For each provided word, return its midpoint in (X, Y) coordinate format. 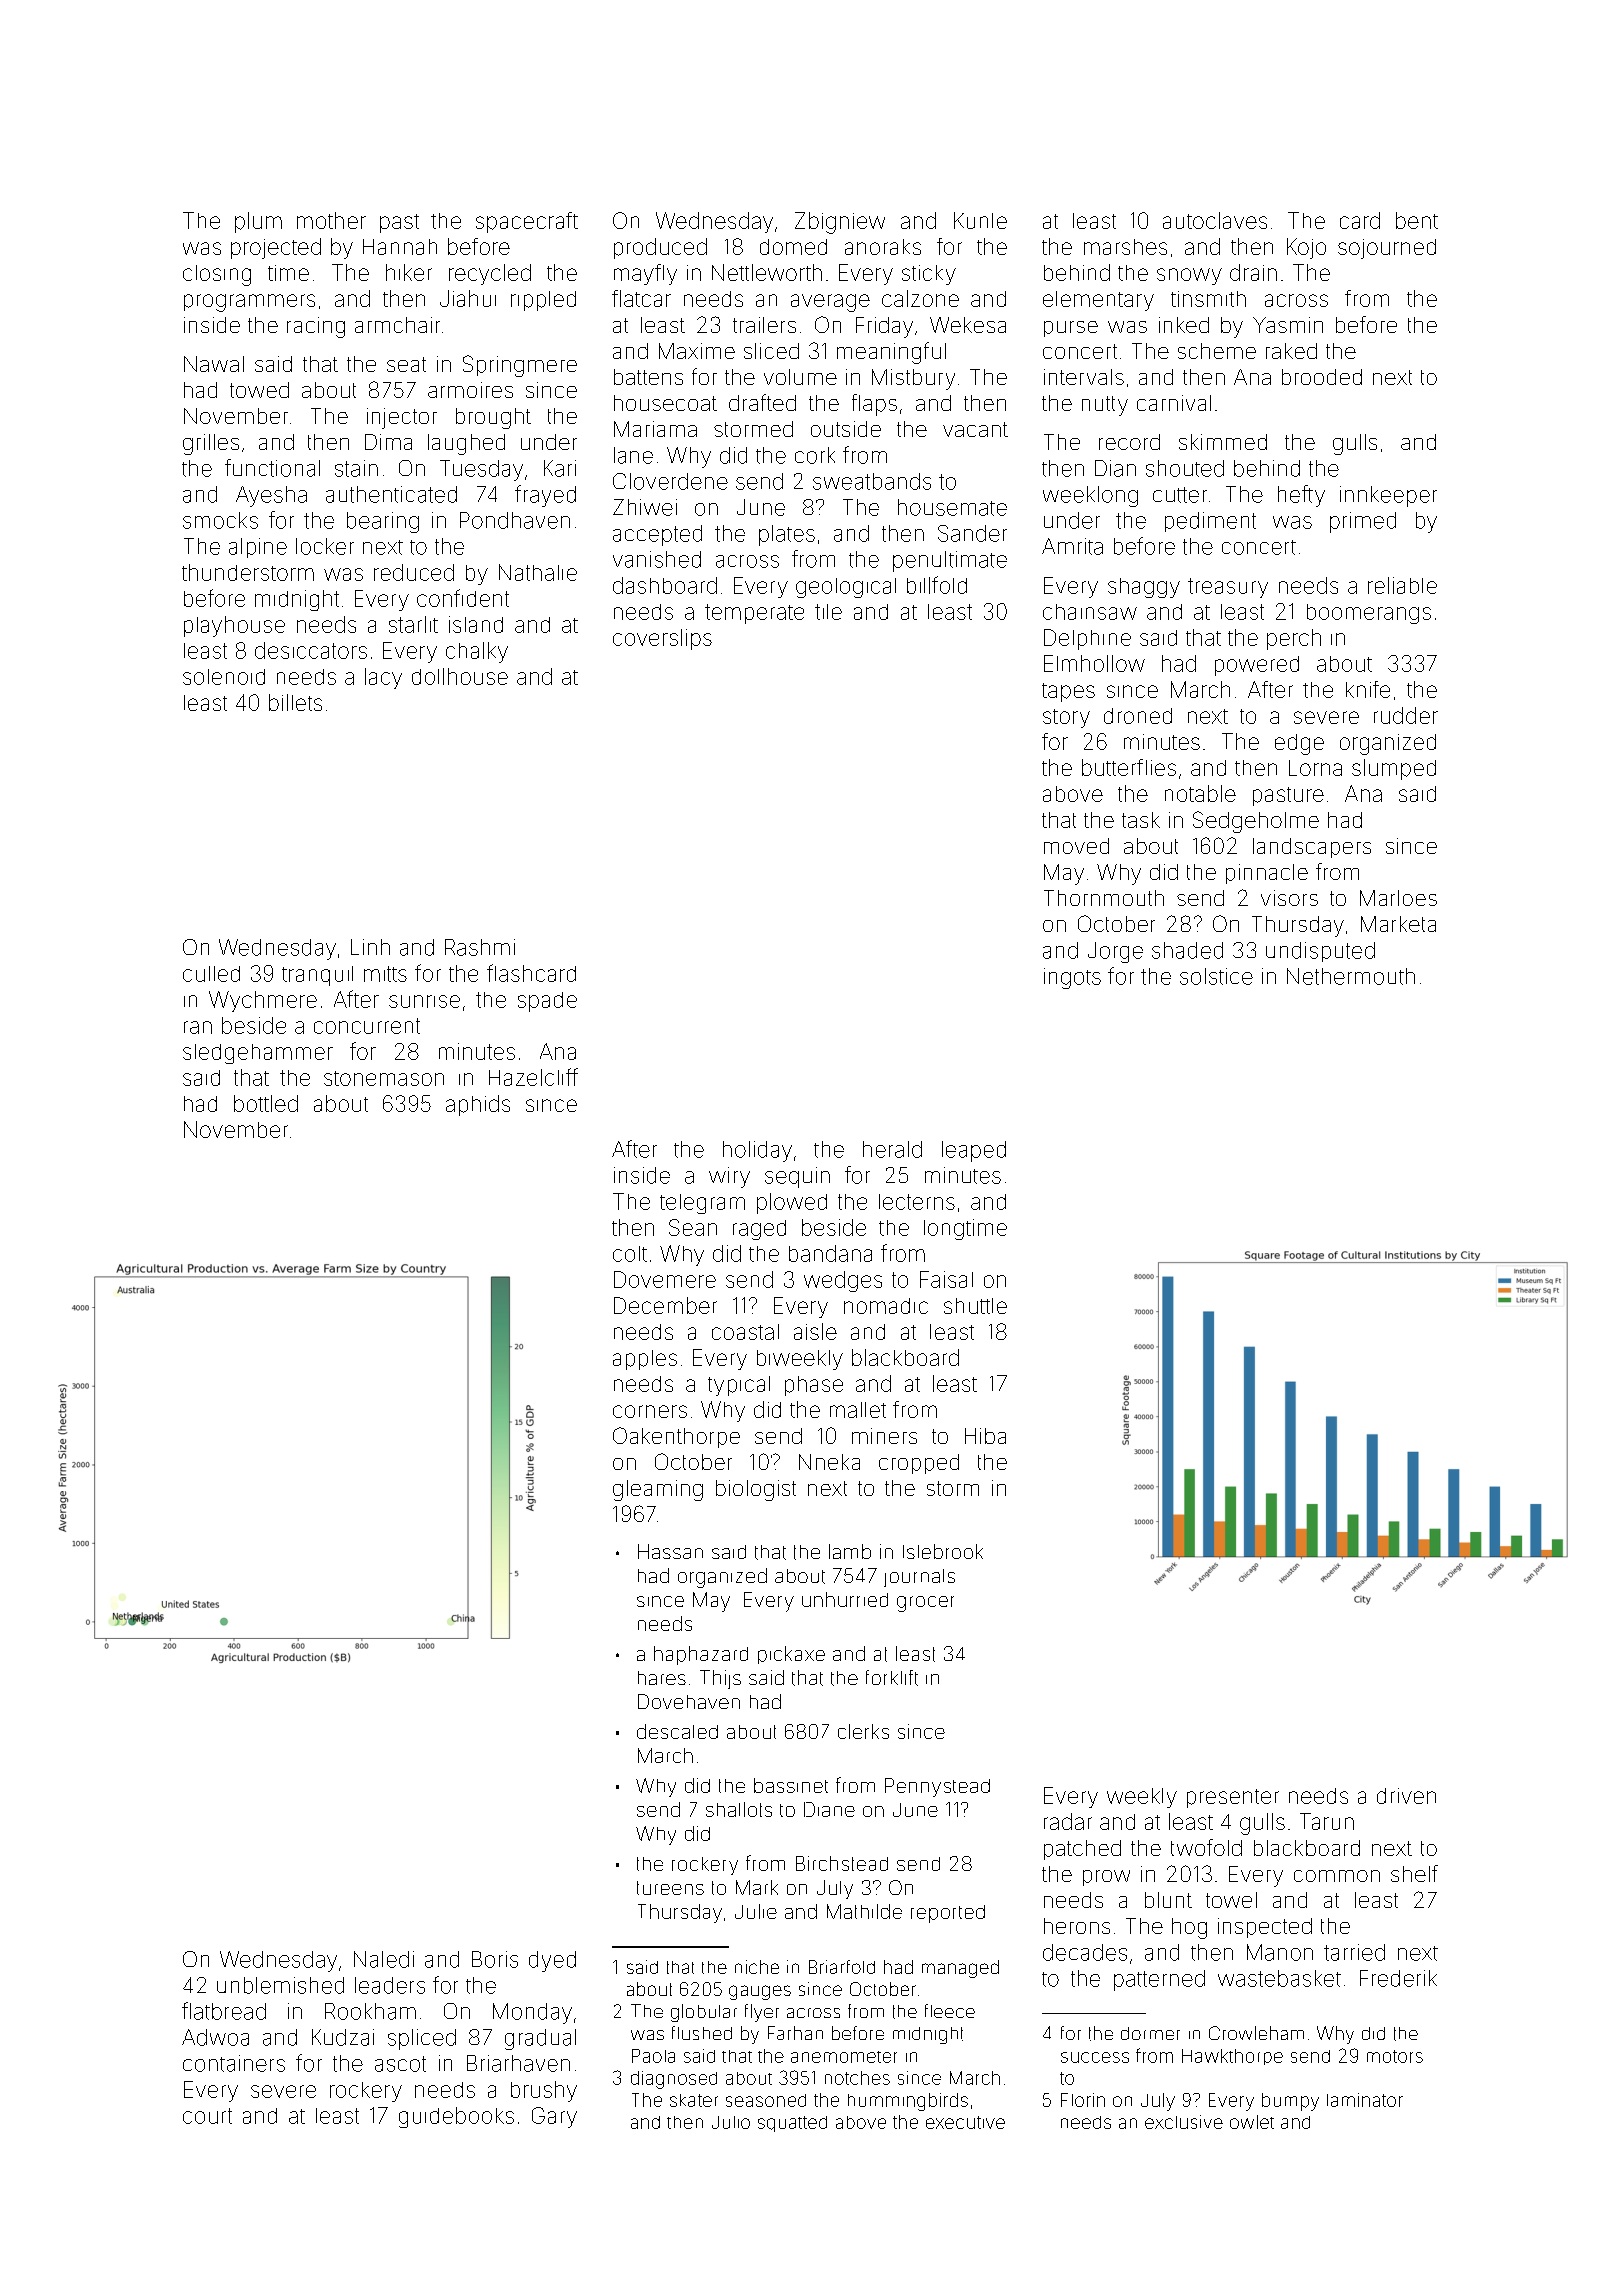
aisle (815, 1331)
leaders (390, 1985)
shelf (1414, 1873)
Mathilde (864, 1911)
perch (1294, 639)
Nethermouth (1351, 976)
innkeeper (1388, 496)
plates (787, 535)
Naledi (384, 1959)
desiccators (311, 650)
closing (217, 275)
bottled (266, 1103)
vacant (975, 429)
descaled (677, 1731)
